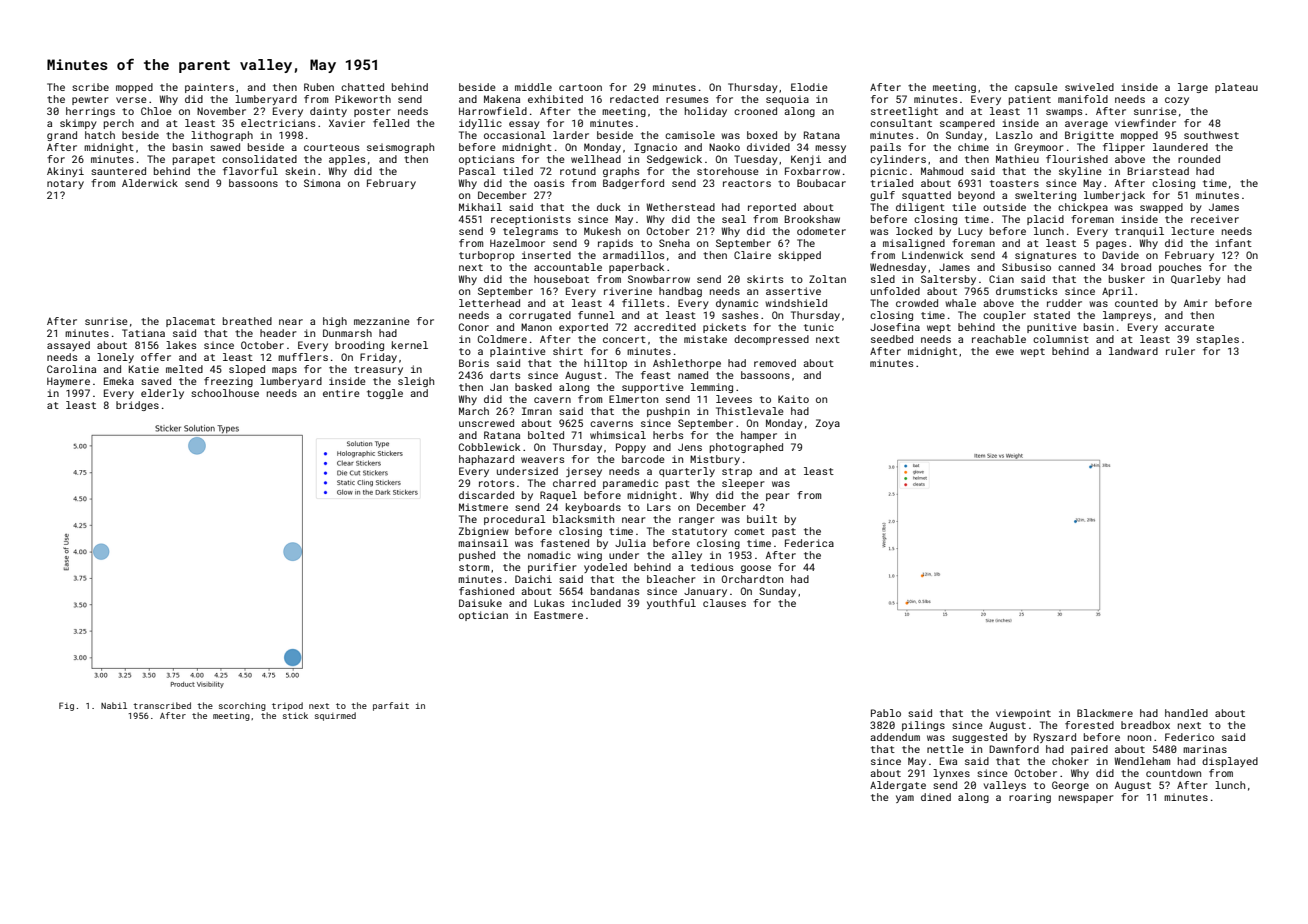 The image size is (1308, 924). Describe the element at coordinates (706, 112) in the screenshot. I see `holiday` at that location.
